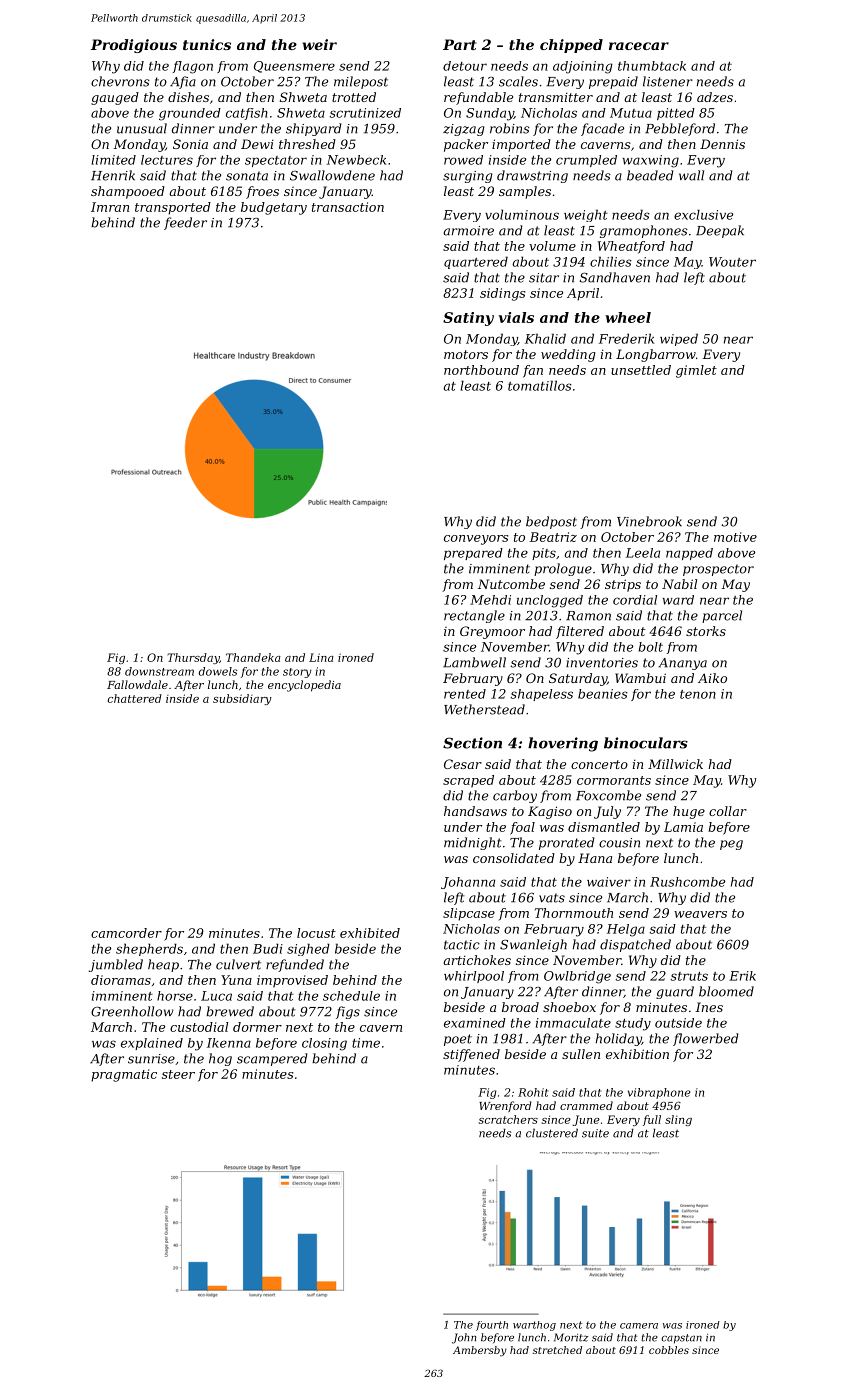 This image has width=849, height=1400. What do you see at coordinates (120, 81) in the image?
I see `chevrons` at bounding box center [120, 81].
